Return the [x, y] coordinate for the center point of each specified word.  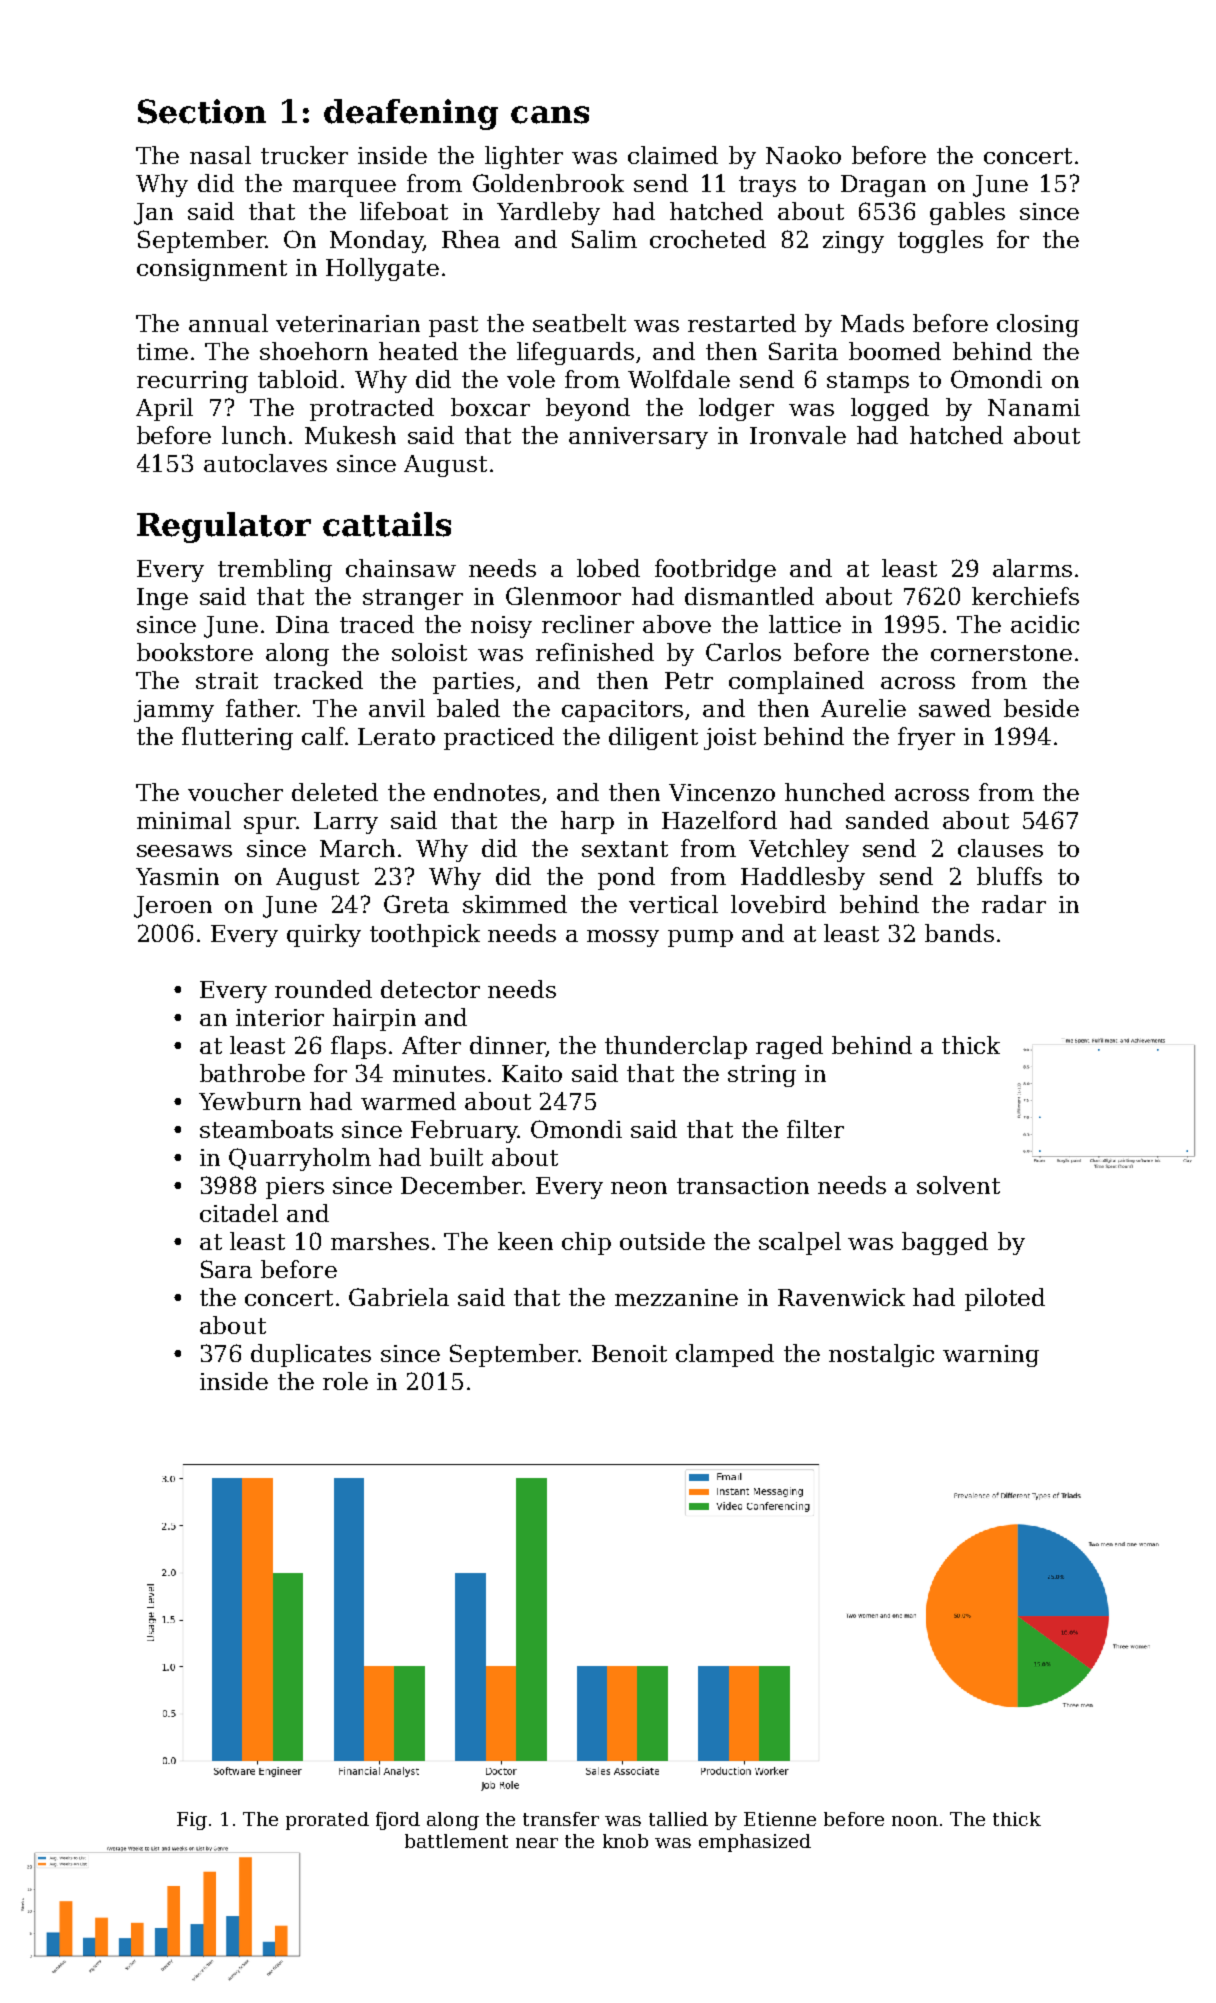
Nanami [1034, 407]
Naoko [803, 155]
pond [626, 878]
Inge [162, 599]
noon [915, 1821]
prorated [327, 1821]
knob [625, 1841]
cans [550, 115]
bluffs [1009, 876]
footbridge [715, 570]
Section [202, 111]
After [431, 1045]
